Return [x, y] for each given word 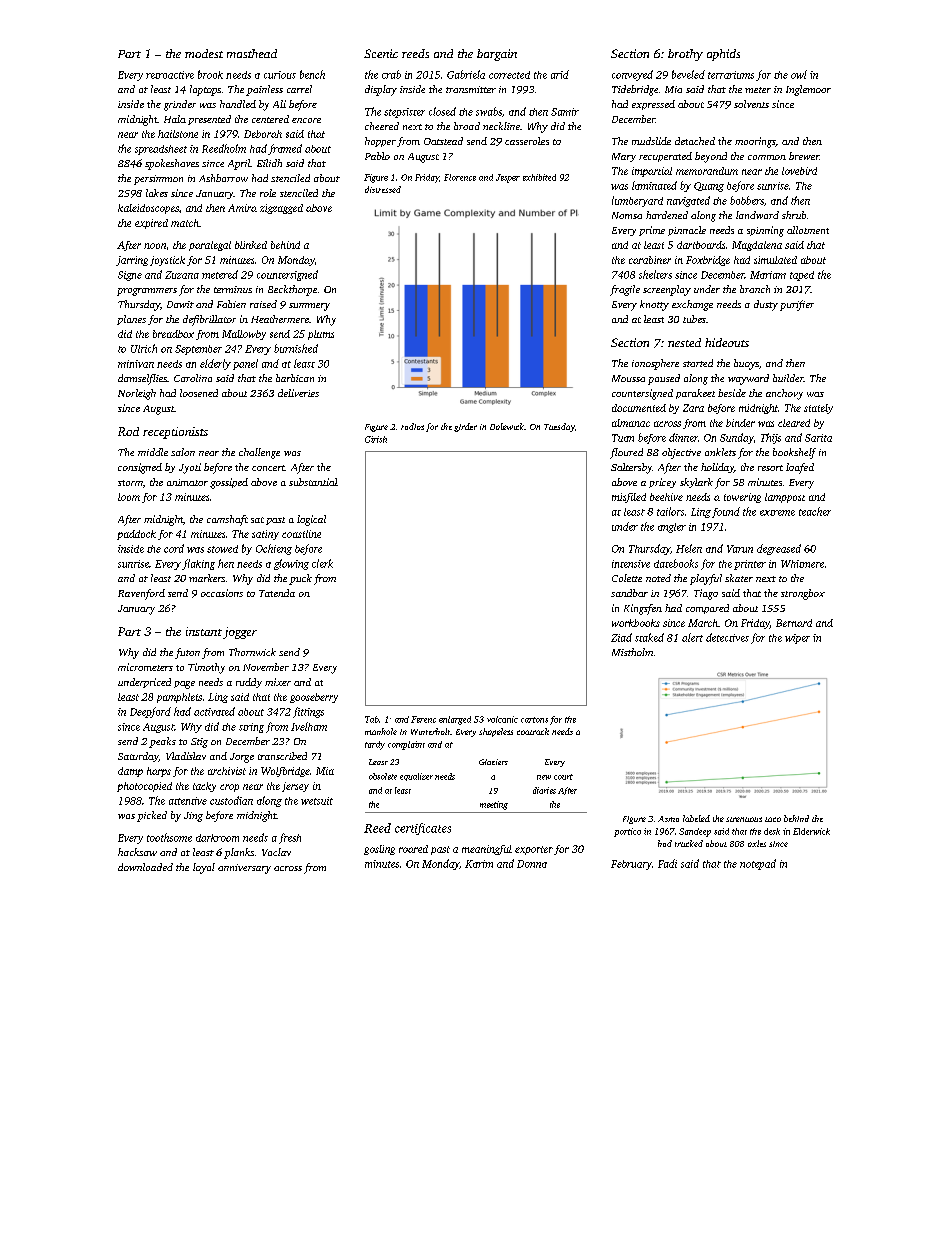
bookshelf [794, 453]
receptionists [175, 433]
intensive [631, 564]
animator [187, 482]
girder [465, 427]
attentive [188, 801]
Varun [740, 549]
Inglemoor [808, 90]
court [563, 777]
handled [238, 104]
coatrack [533, 731]
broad [467, 126]
